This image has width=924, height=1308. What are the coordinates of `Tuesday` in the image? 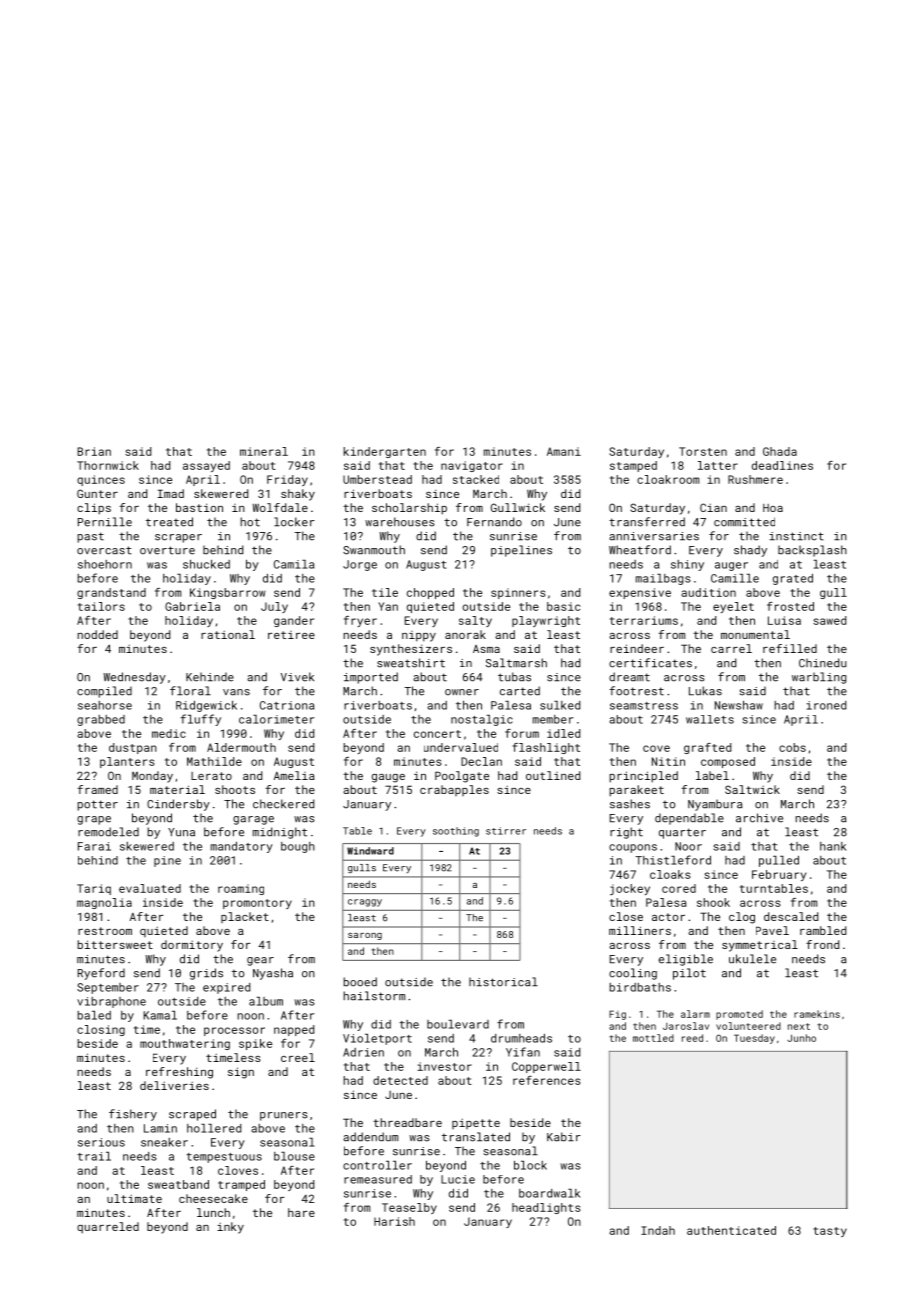 It's located at (754, 1039).
